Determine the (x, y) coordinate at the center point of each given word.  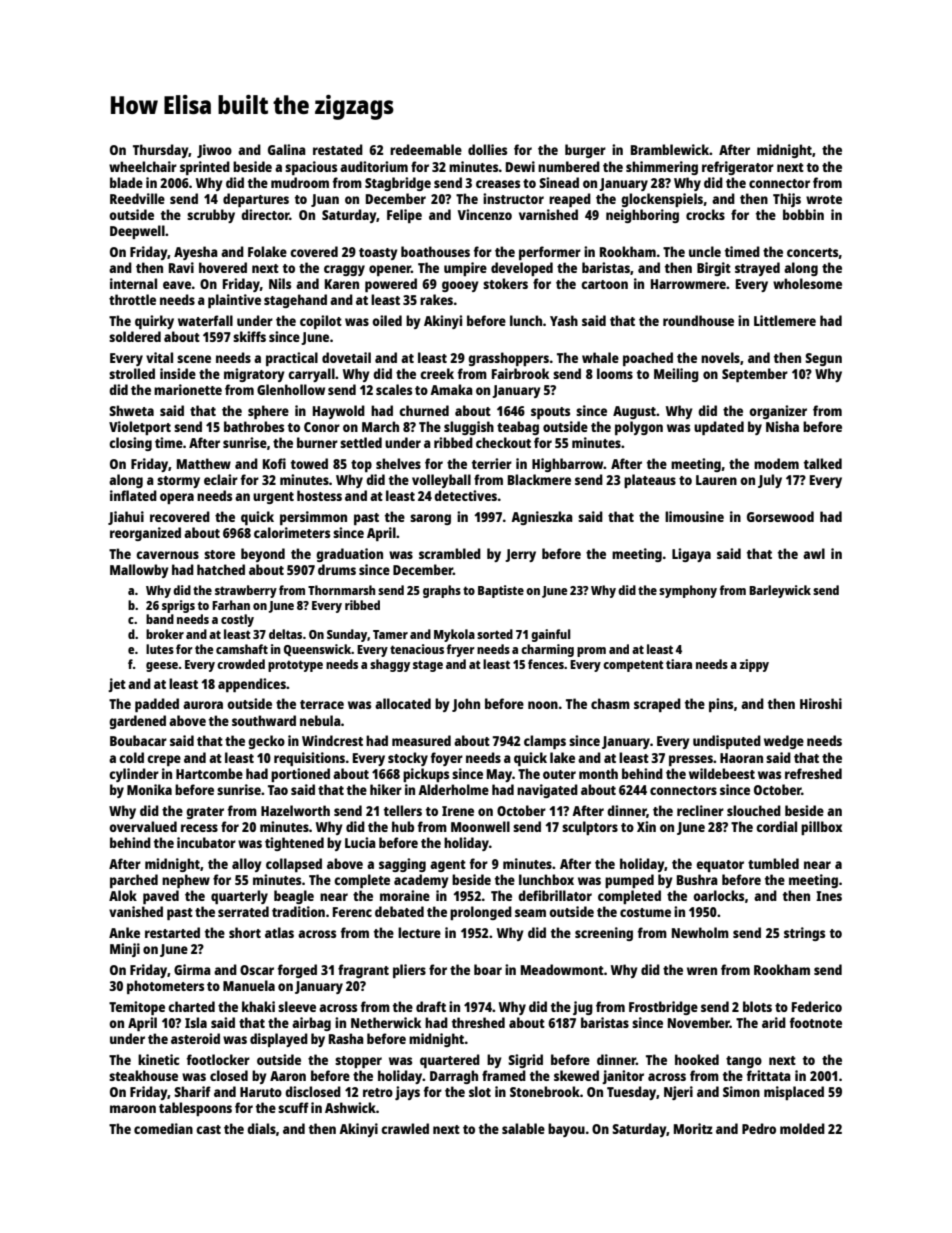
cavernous (167, 555)
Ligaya (691, 555)
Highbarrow (568, 465)
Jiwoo (214, 151)
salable (523, 1128)
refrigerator (738, 168)
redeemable (426, 149)
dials (261, 1128)
